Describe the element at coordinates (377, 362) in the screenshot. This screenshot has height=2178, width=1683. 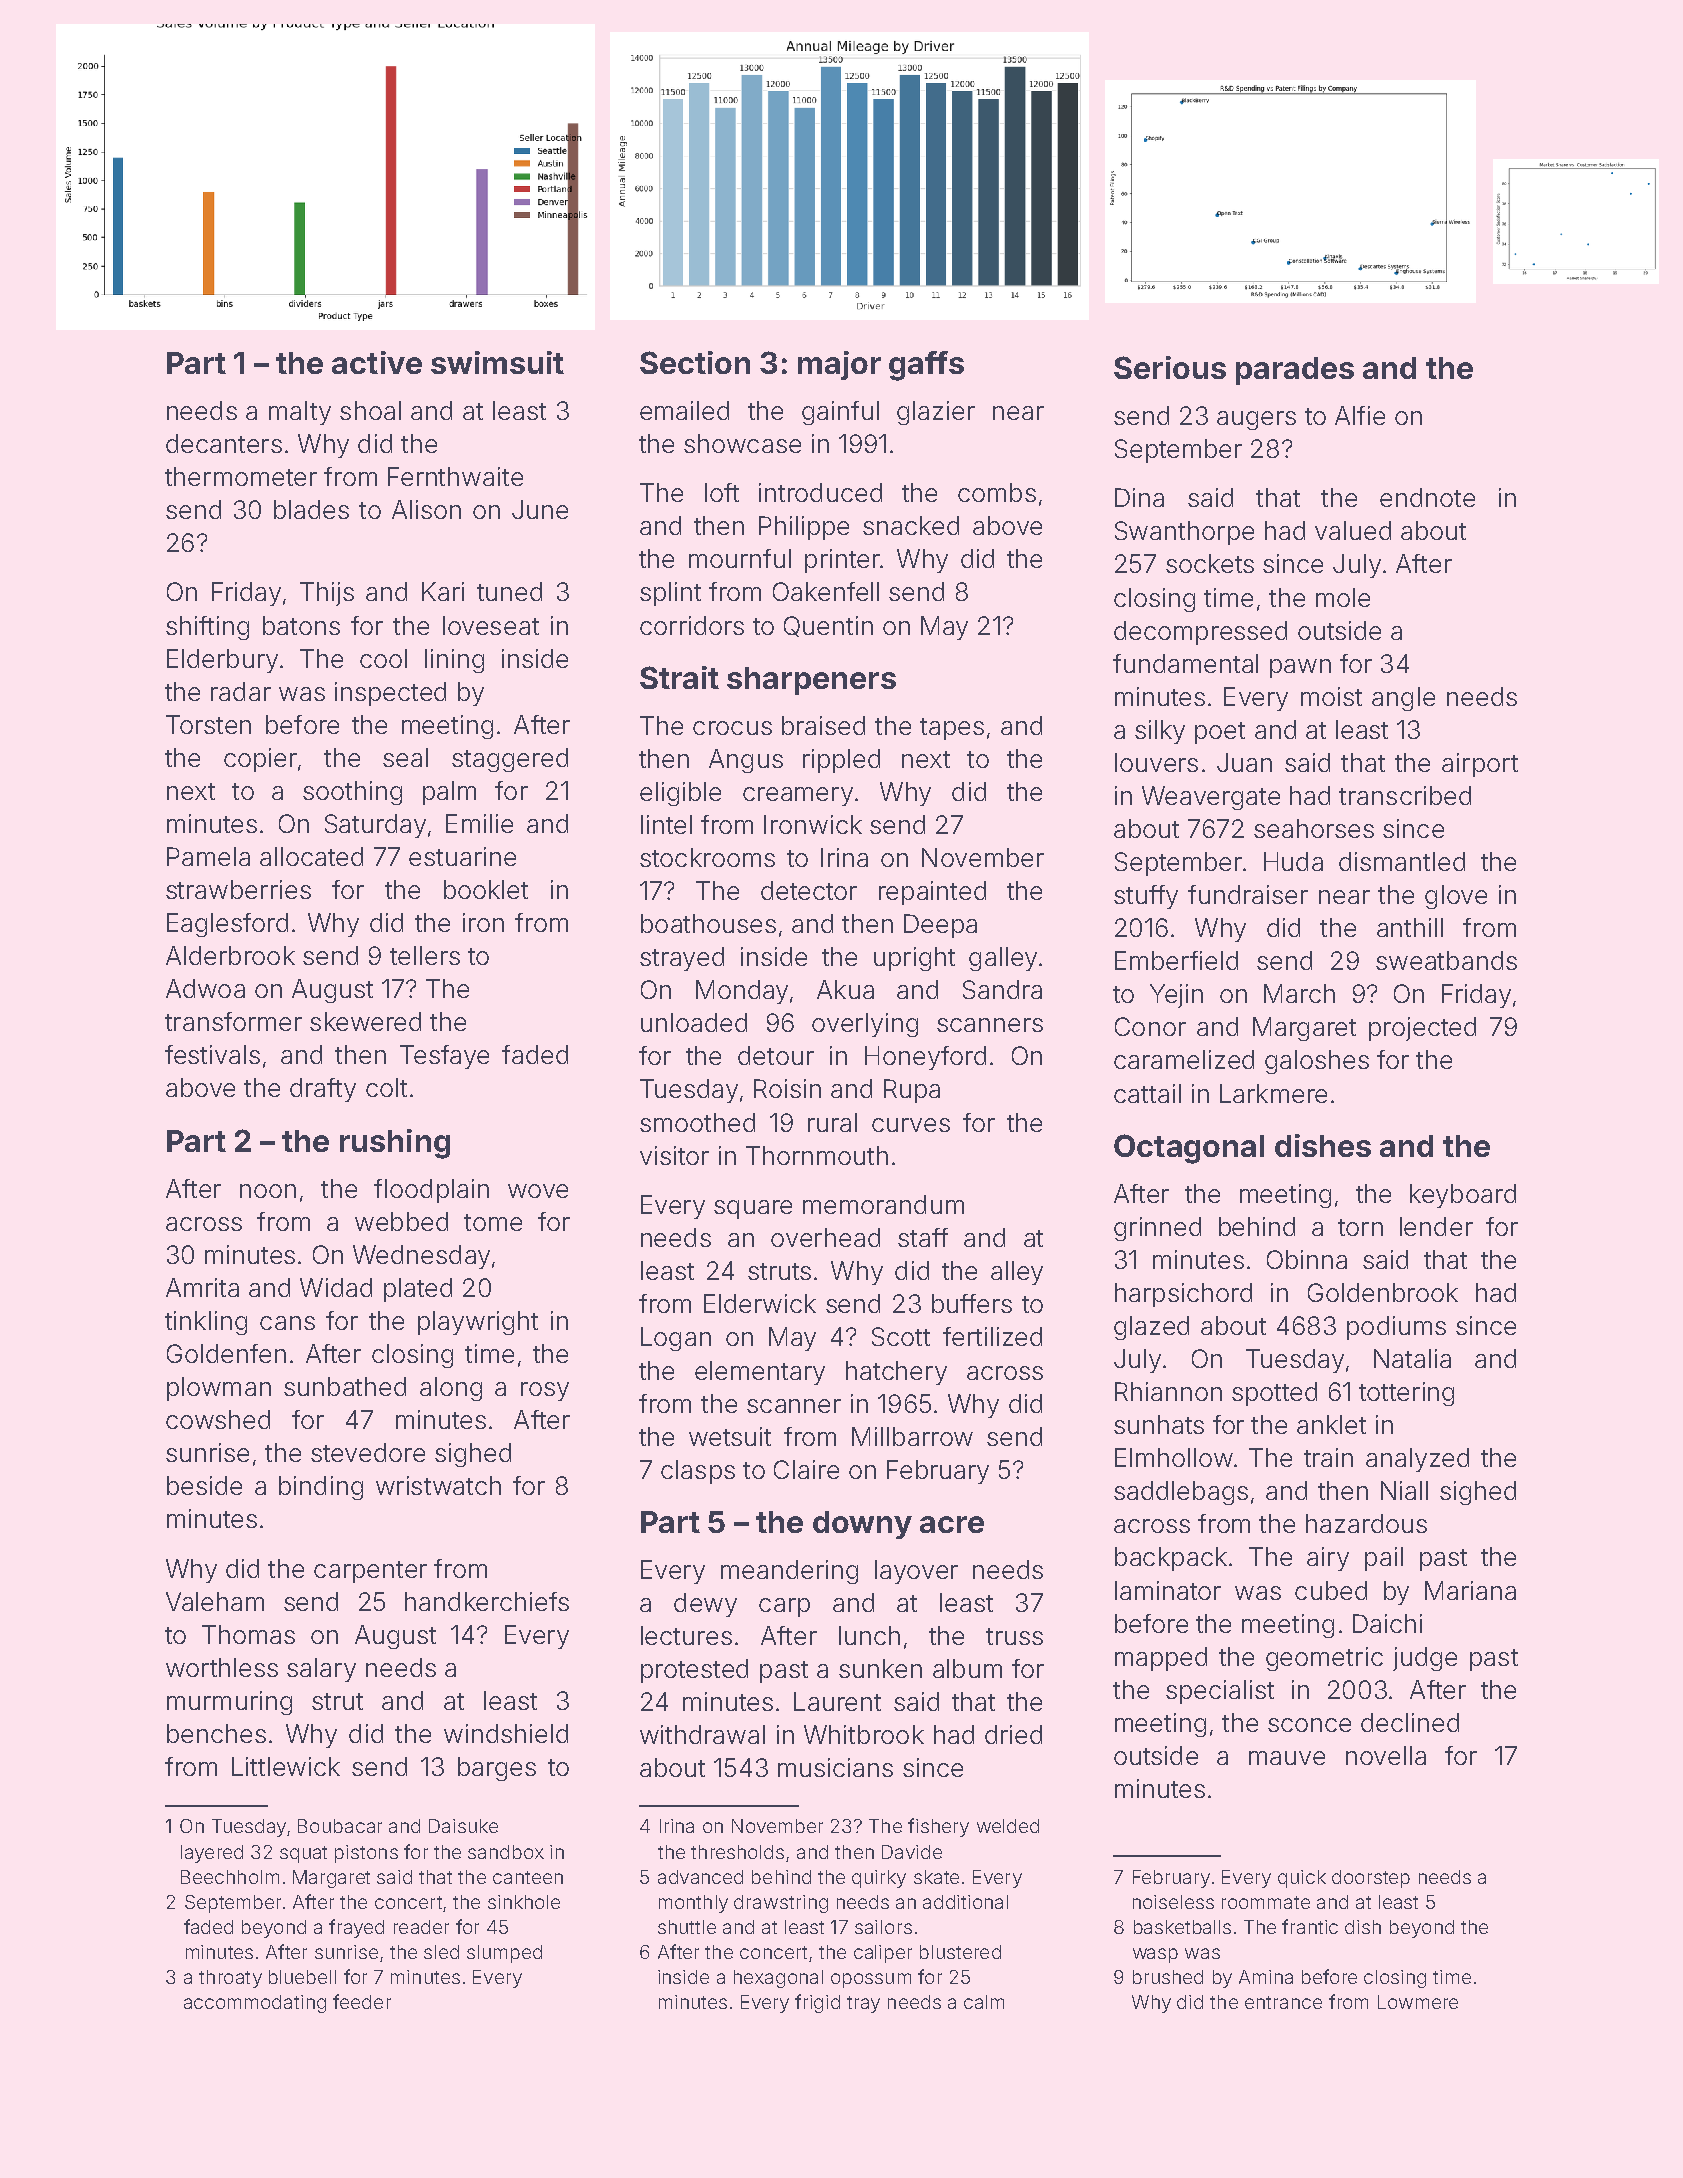
I see `active` at that location.
